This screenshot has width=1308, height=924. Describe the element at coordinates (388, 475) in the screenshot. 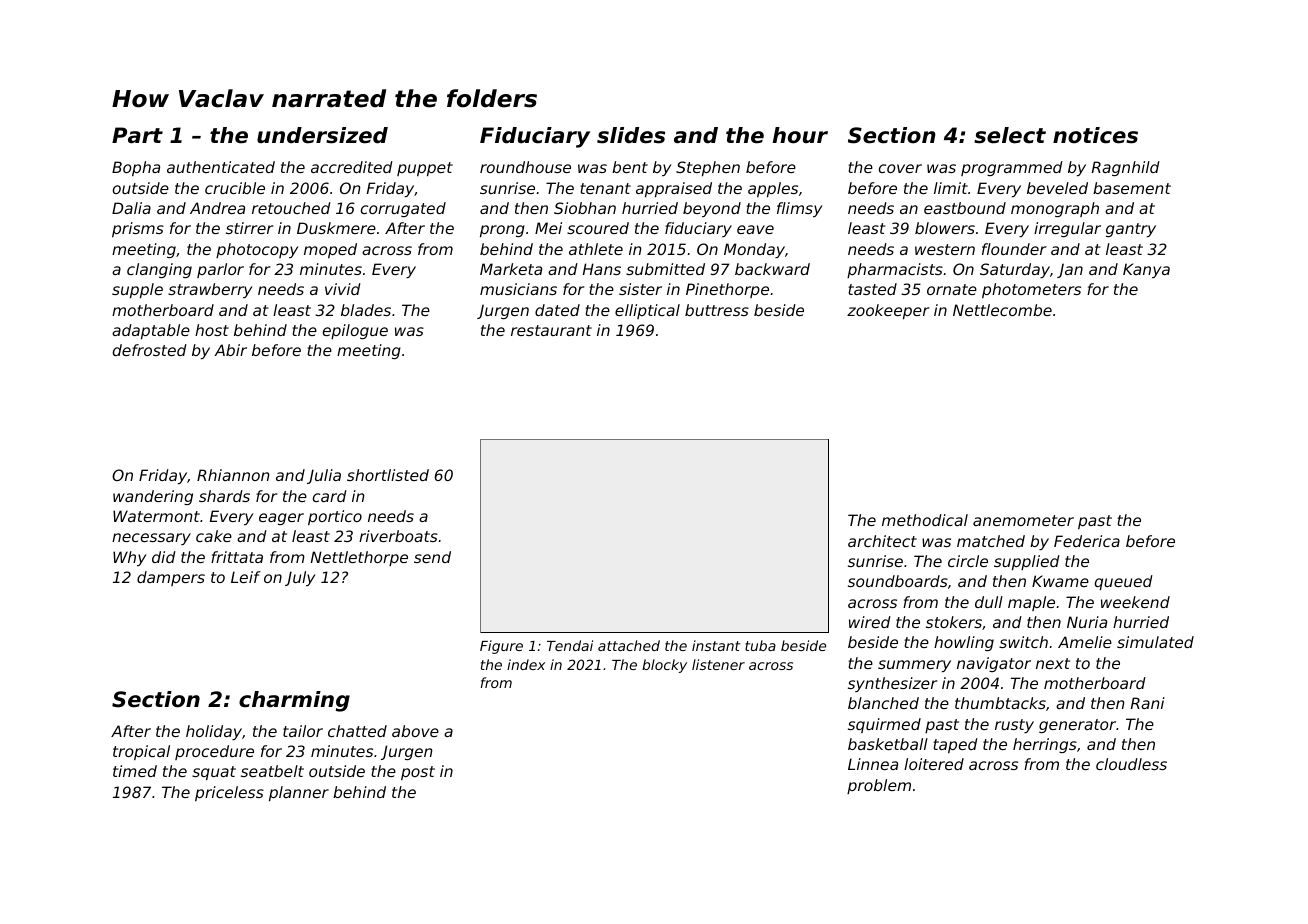

I see `shortlisted` at that location.
